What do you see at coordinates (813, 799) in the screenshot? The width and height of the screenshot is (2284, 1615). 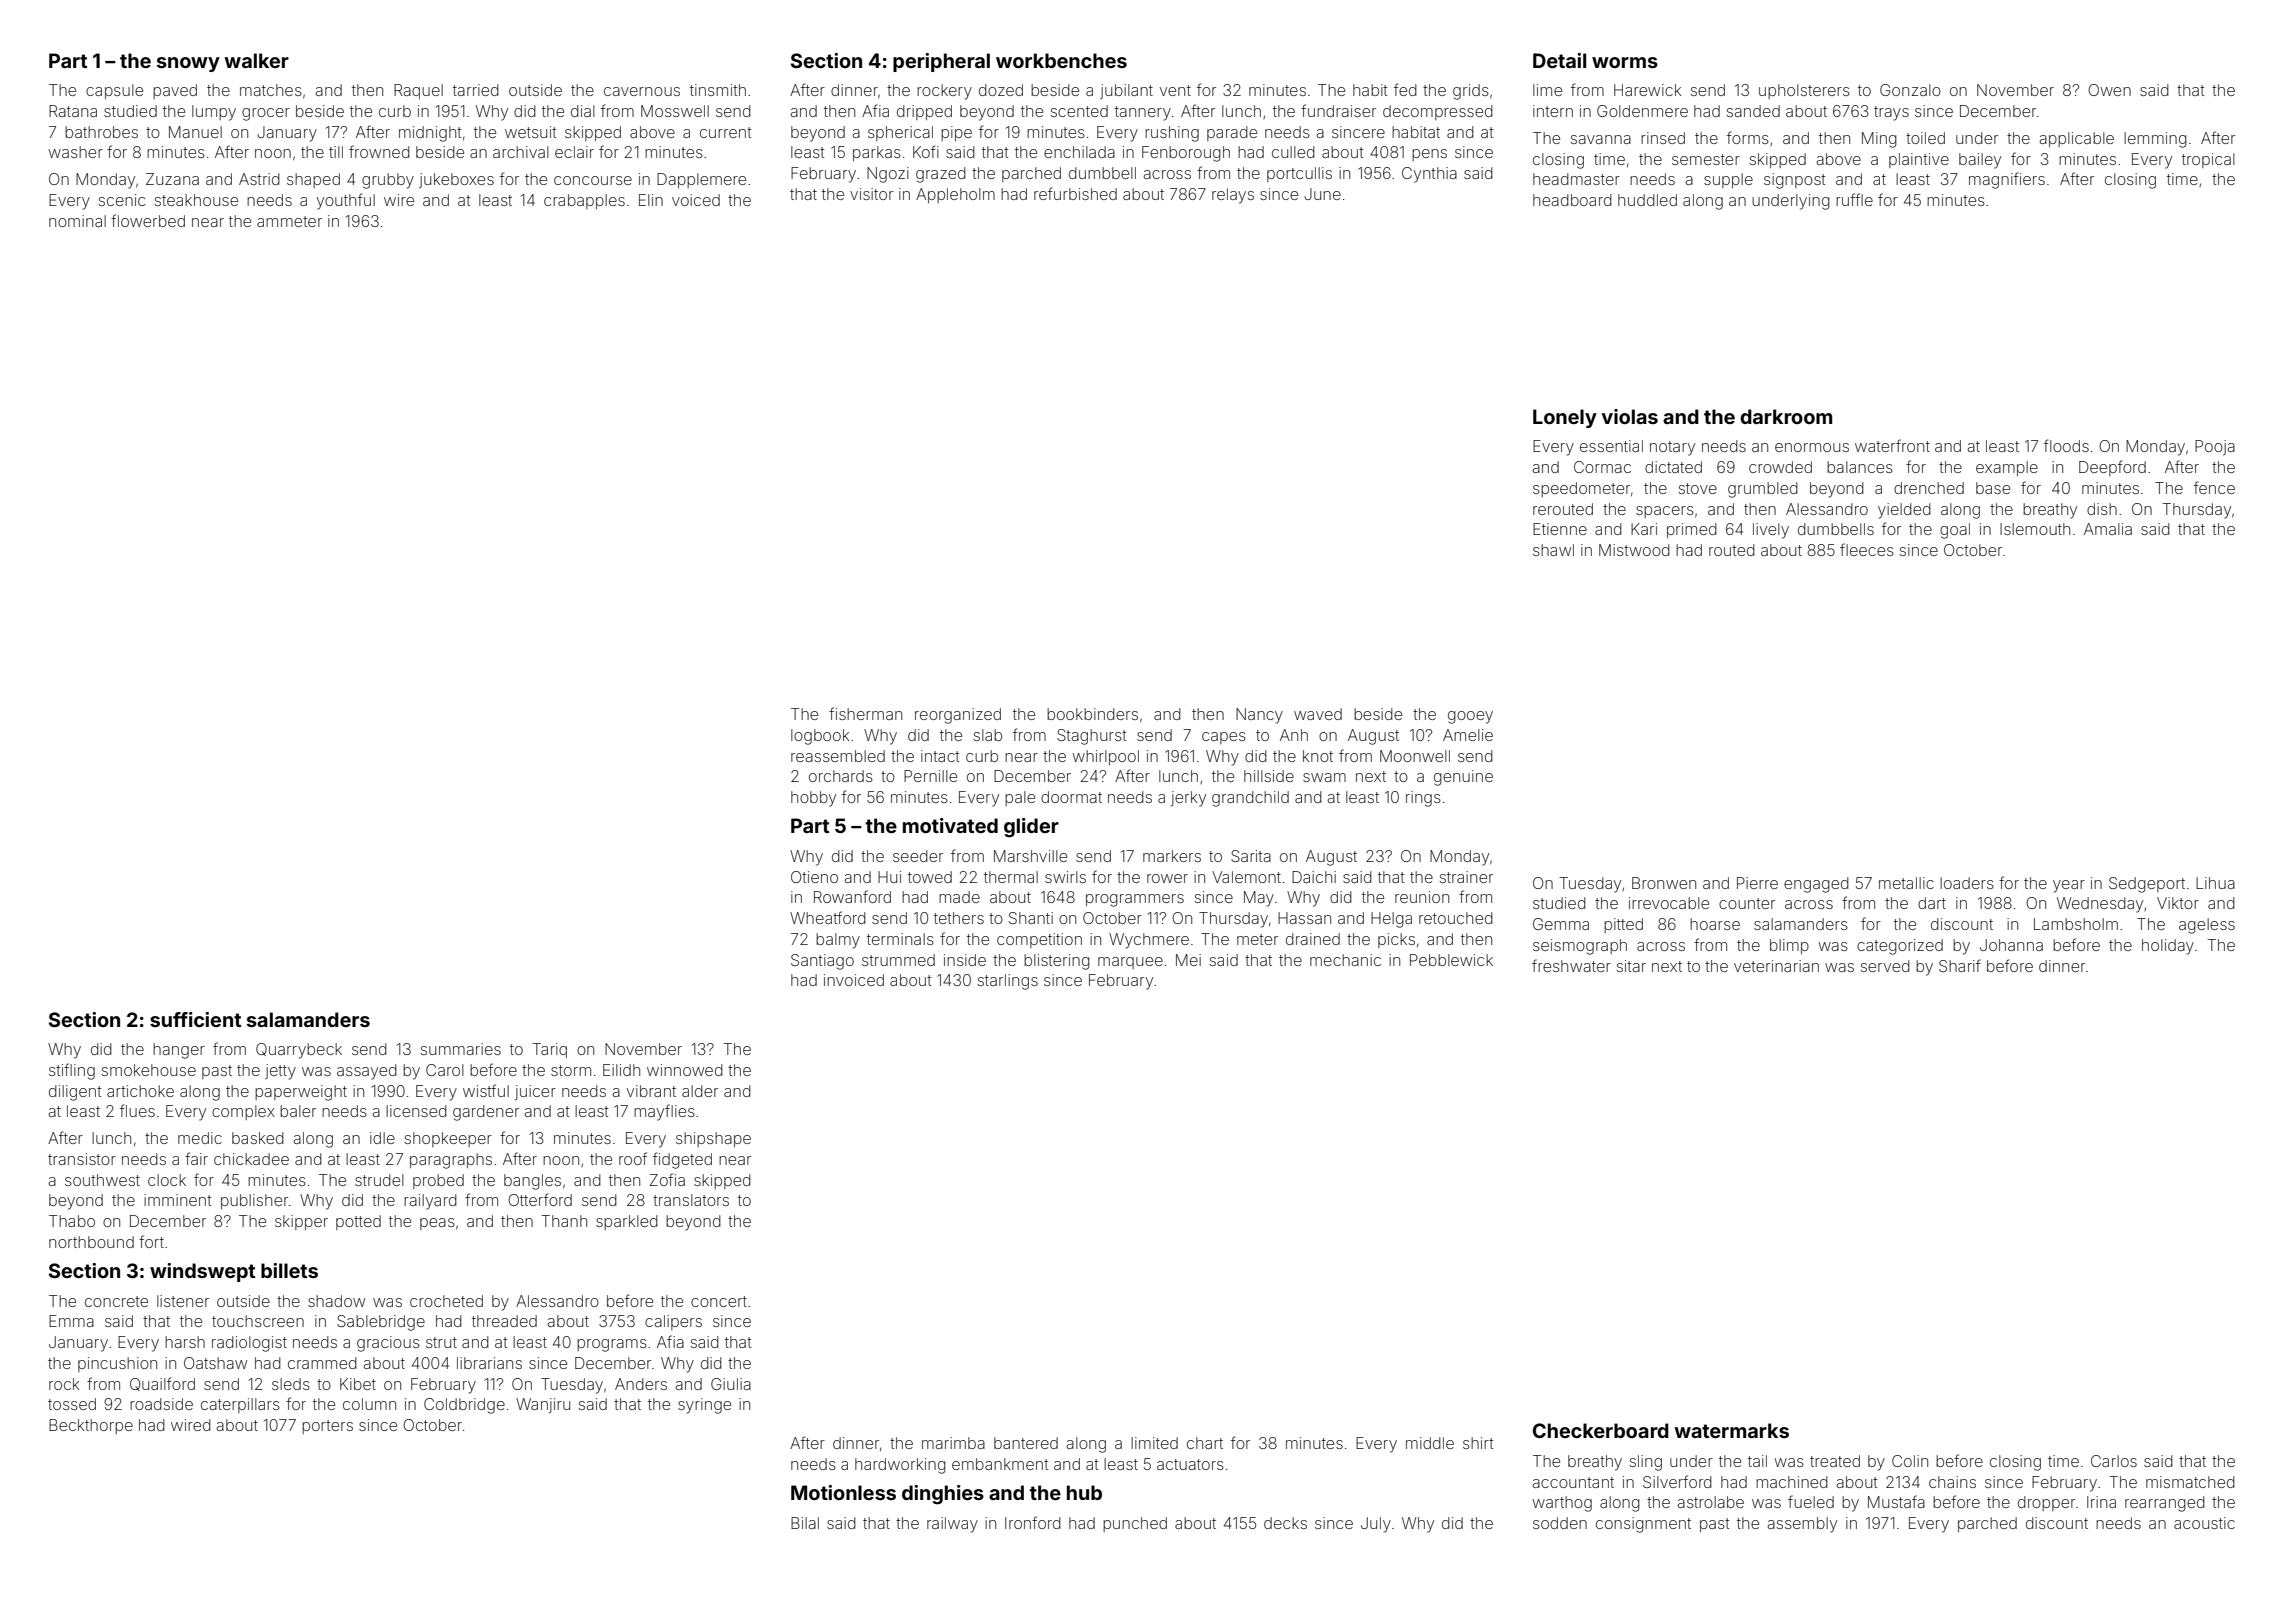 I see `hobby` at bounding box center [813, 799].
